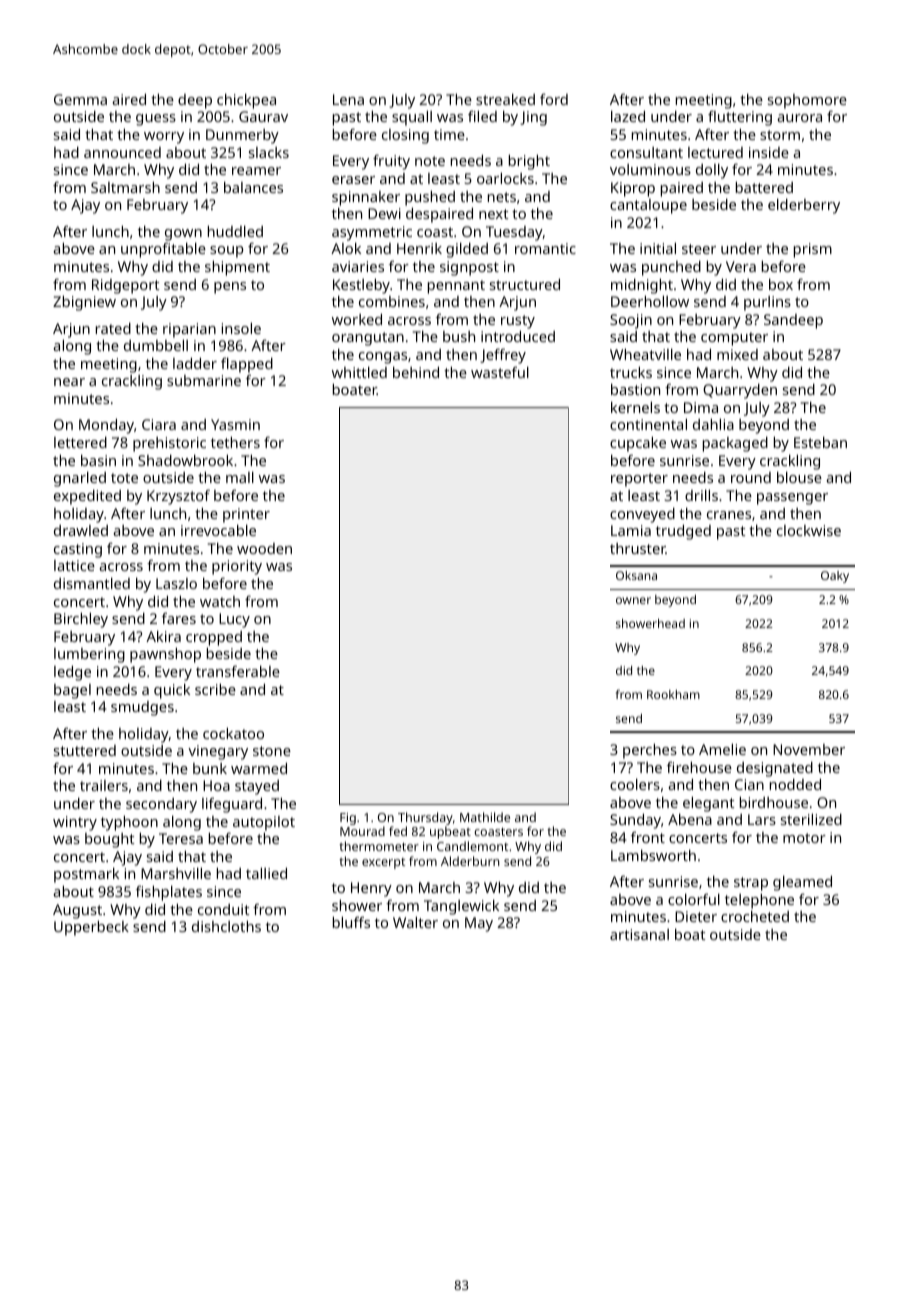 The height and width of the screenshot is (1316, 908). Describe the element at coordinates (351, 922) in the screenshot. I see `bluffs` at that location.
